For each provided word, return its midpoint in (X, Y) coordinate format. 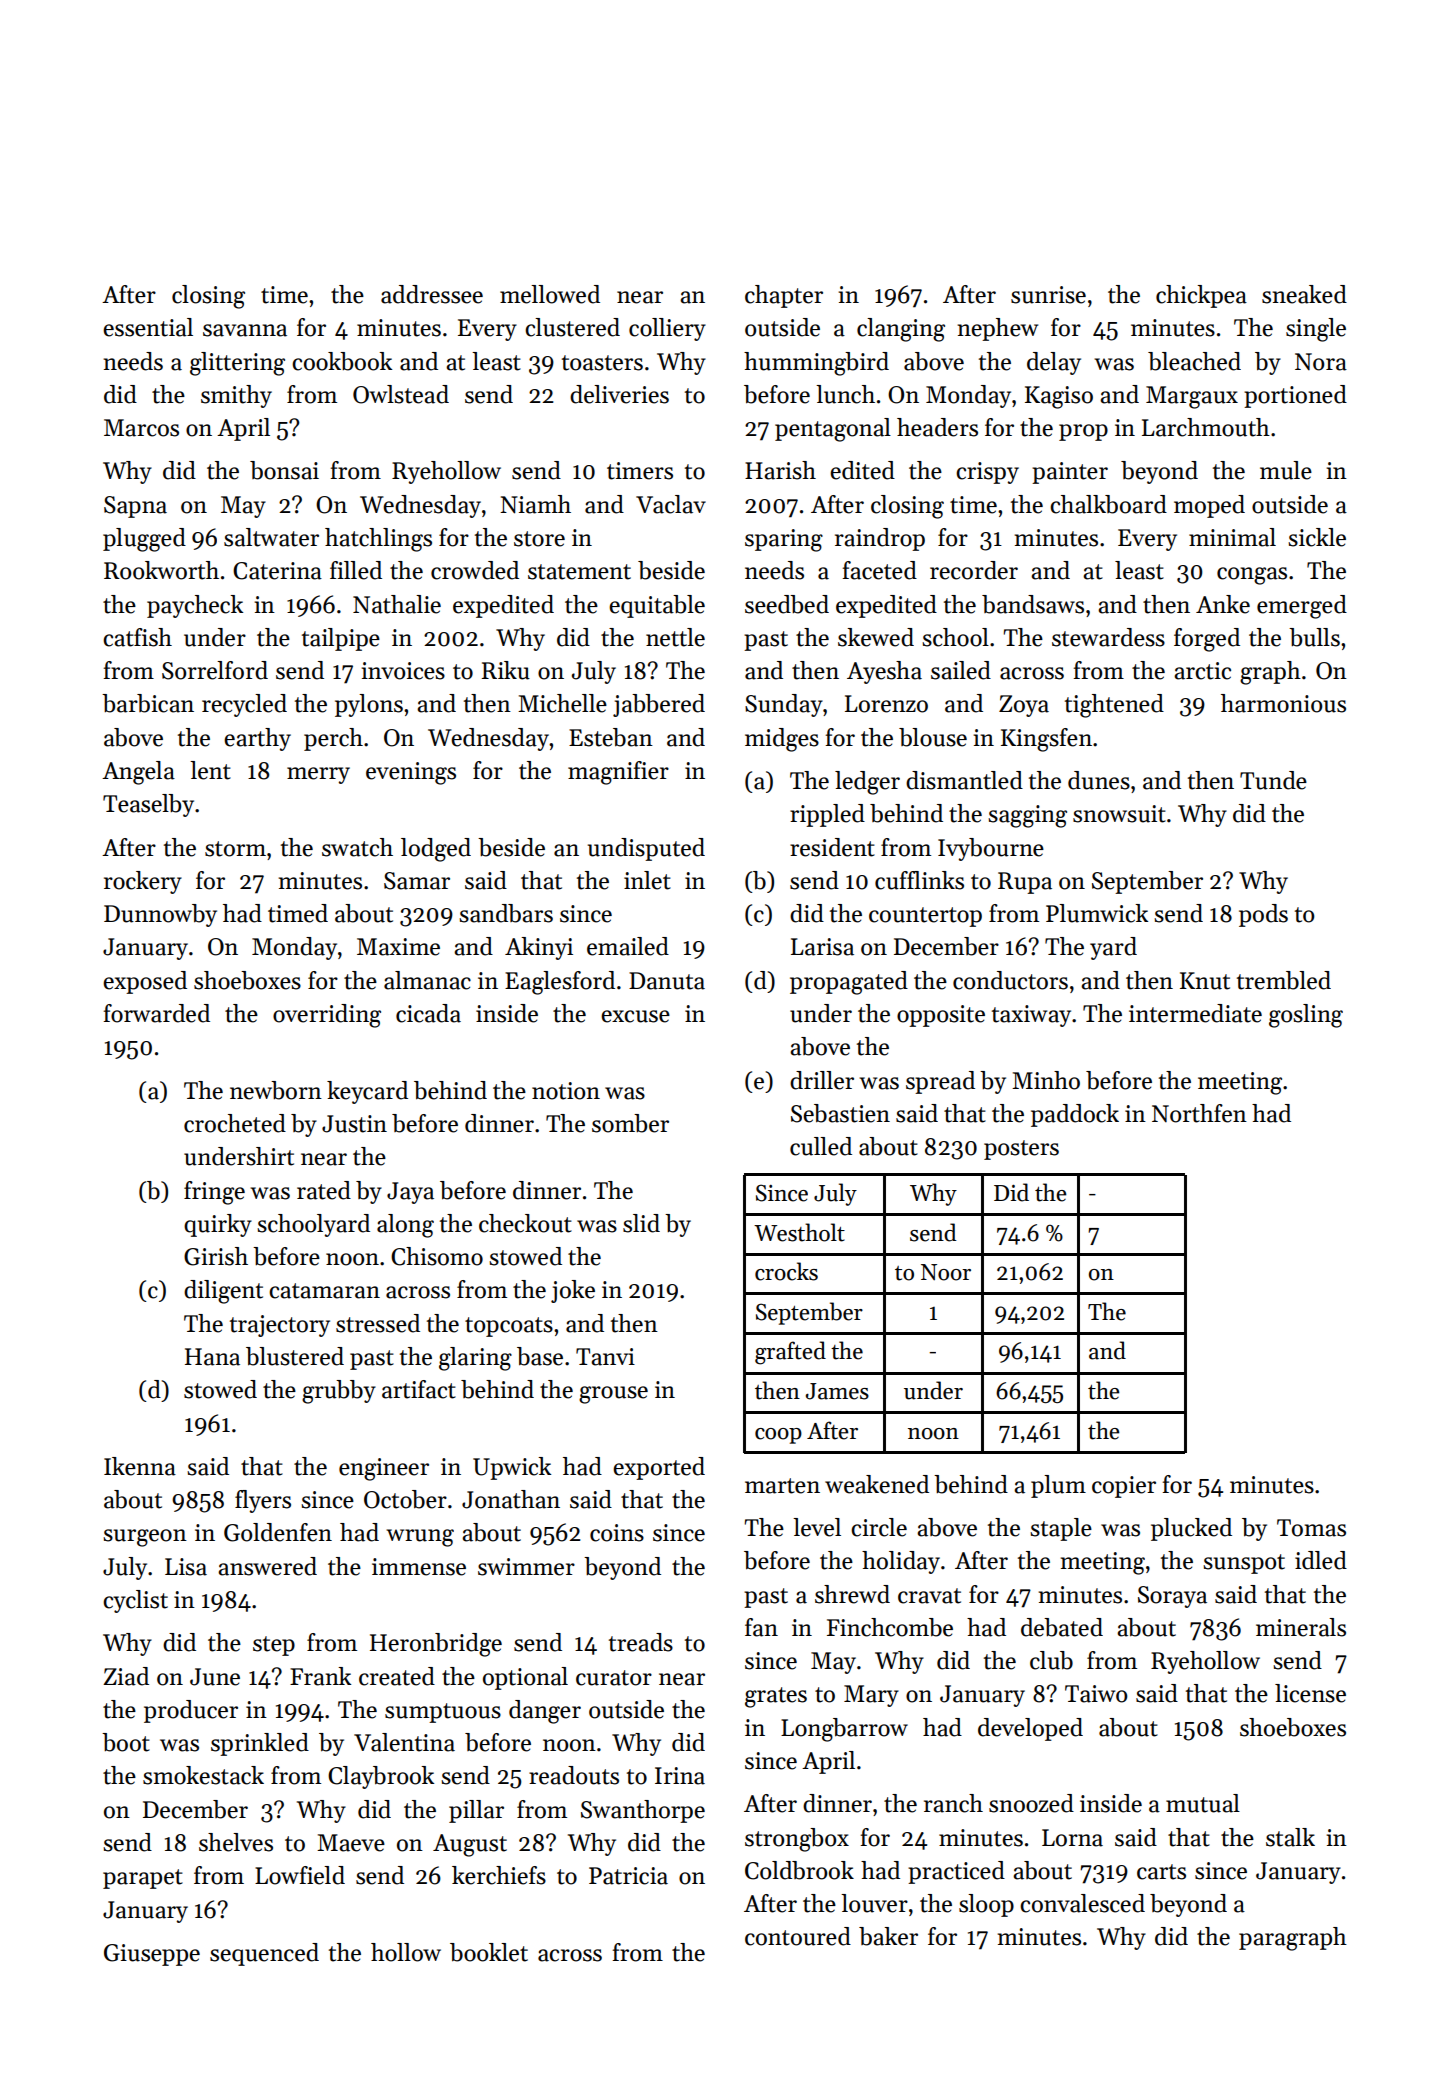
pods (1263, 915)
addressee (432, 294)
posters (1021, 1150)
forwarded (157, 1013)
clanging (901, 330)
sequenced (264, 1954)
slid (641, 1223)
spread (940, 1082)
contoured (798, 1936)
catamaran (324, 1291)
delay (1054, 363)
